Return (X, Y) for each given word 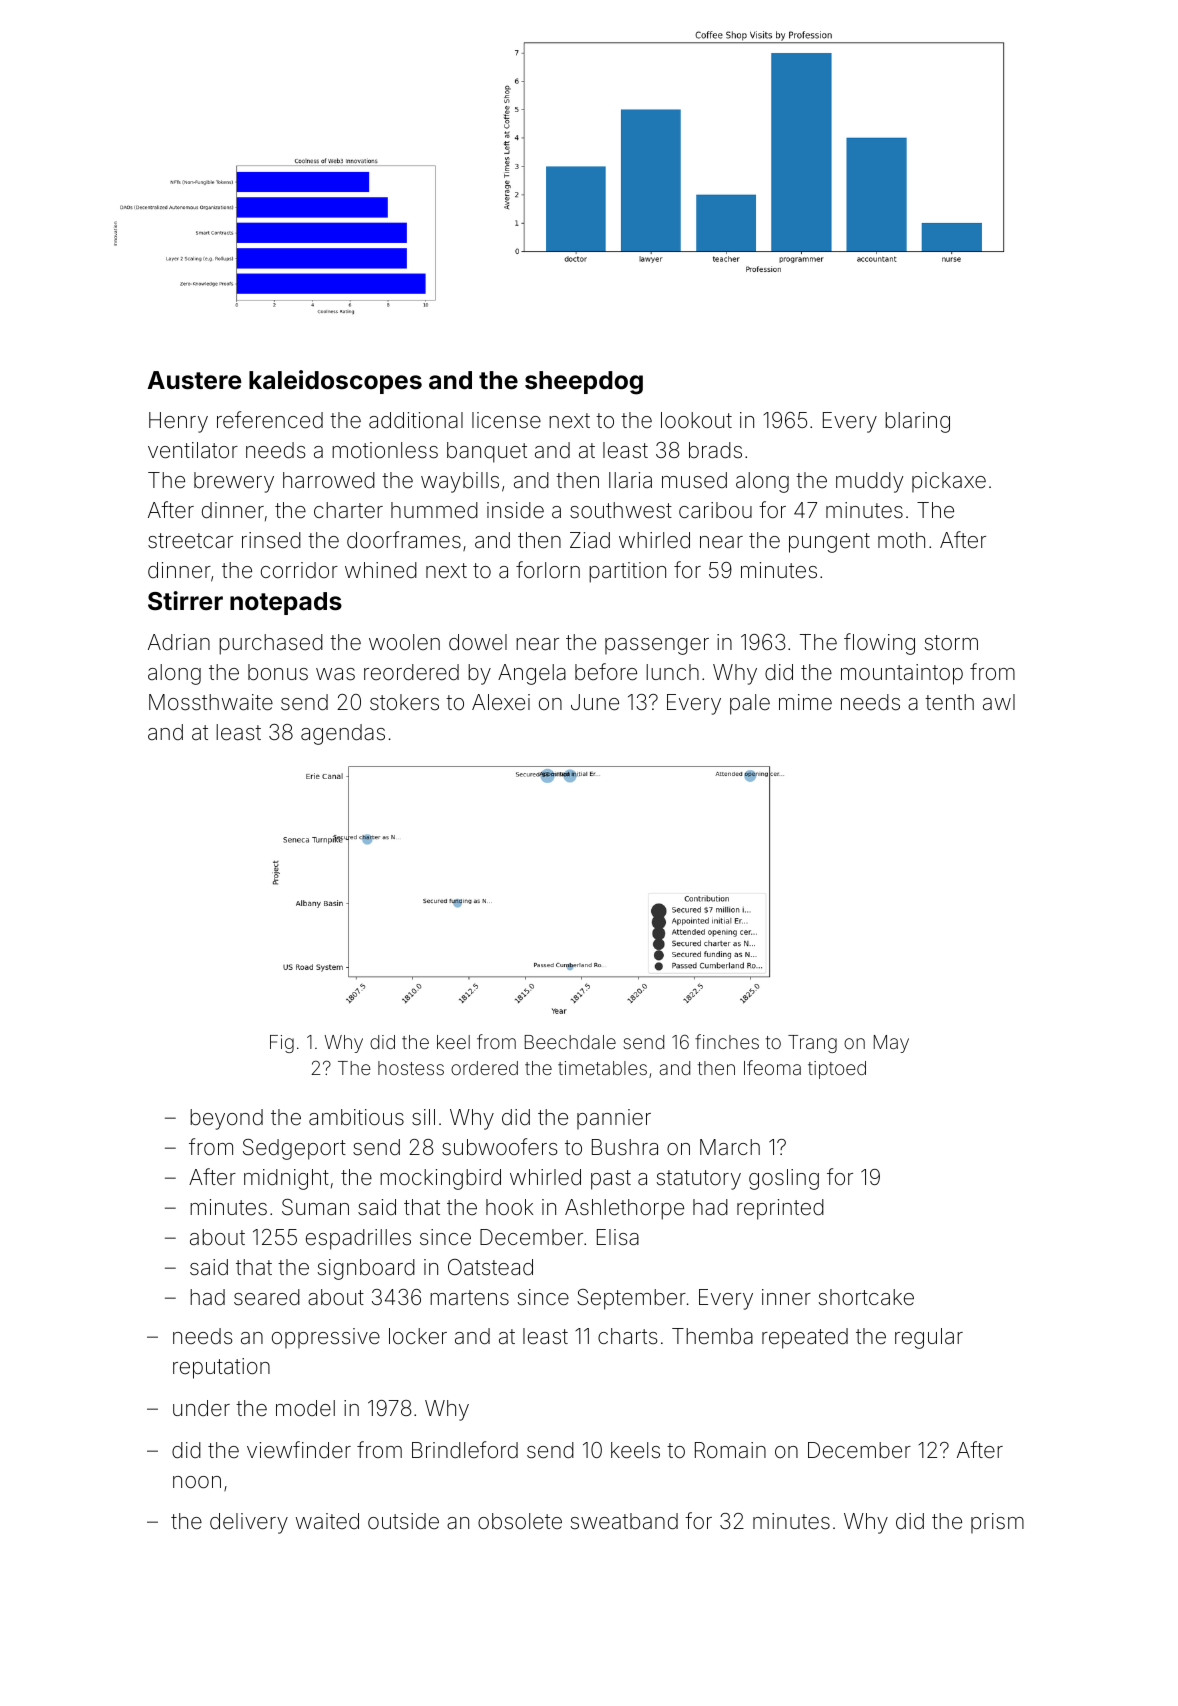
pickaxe (949, 482)
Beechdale (570, 1042)
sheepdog (584, 383)
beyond (226, 1119)
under (201, 1408)
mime (805, 702)
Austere (194, 380)
